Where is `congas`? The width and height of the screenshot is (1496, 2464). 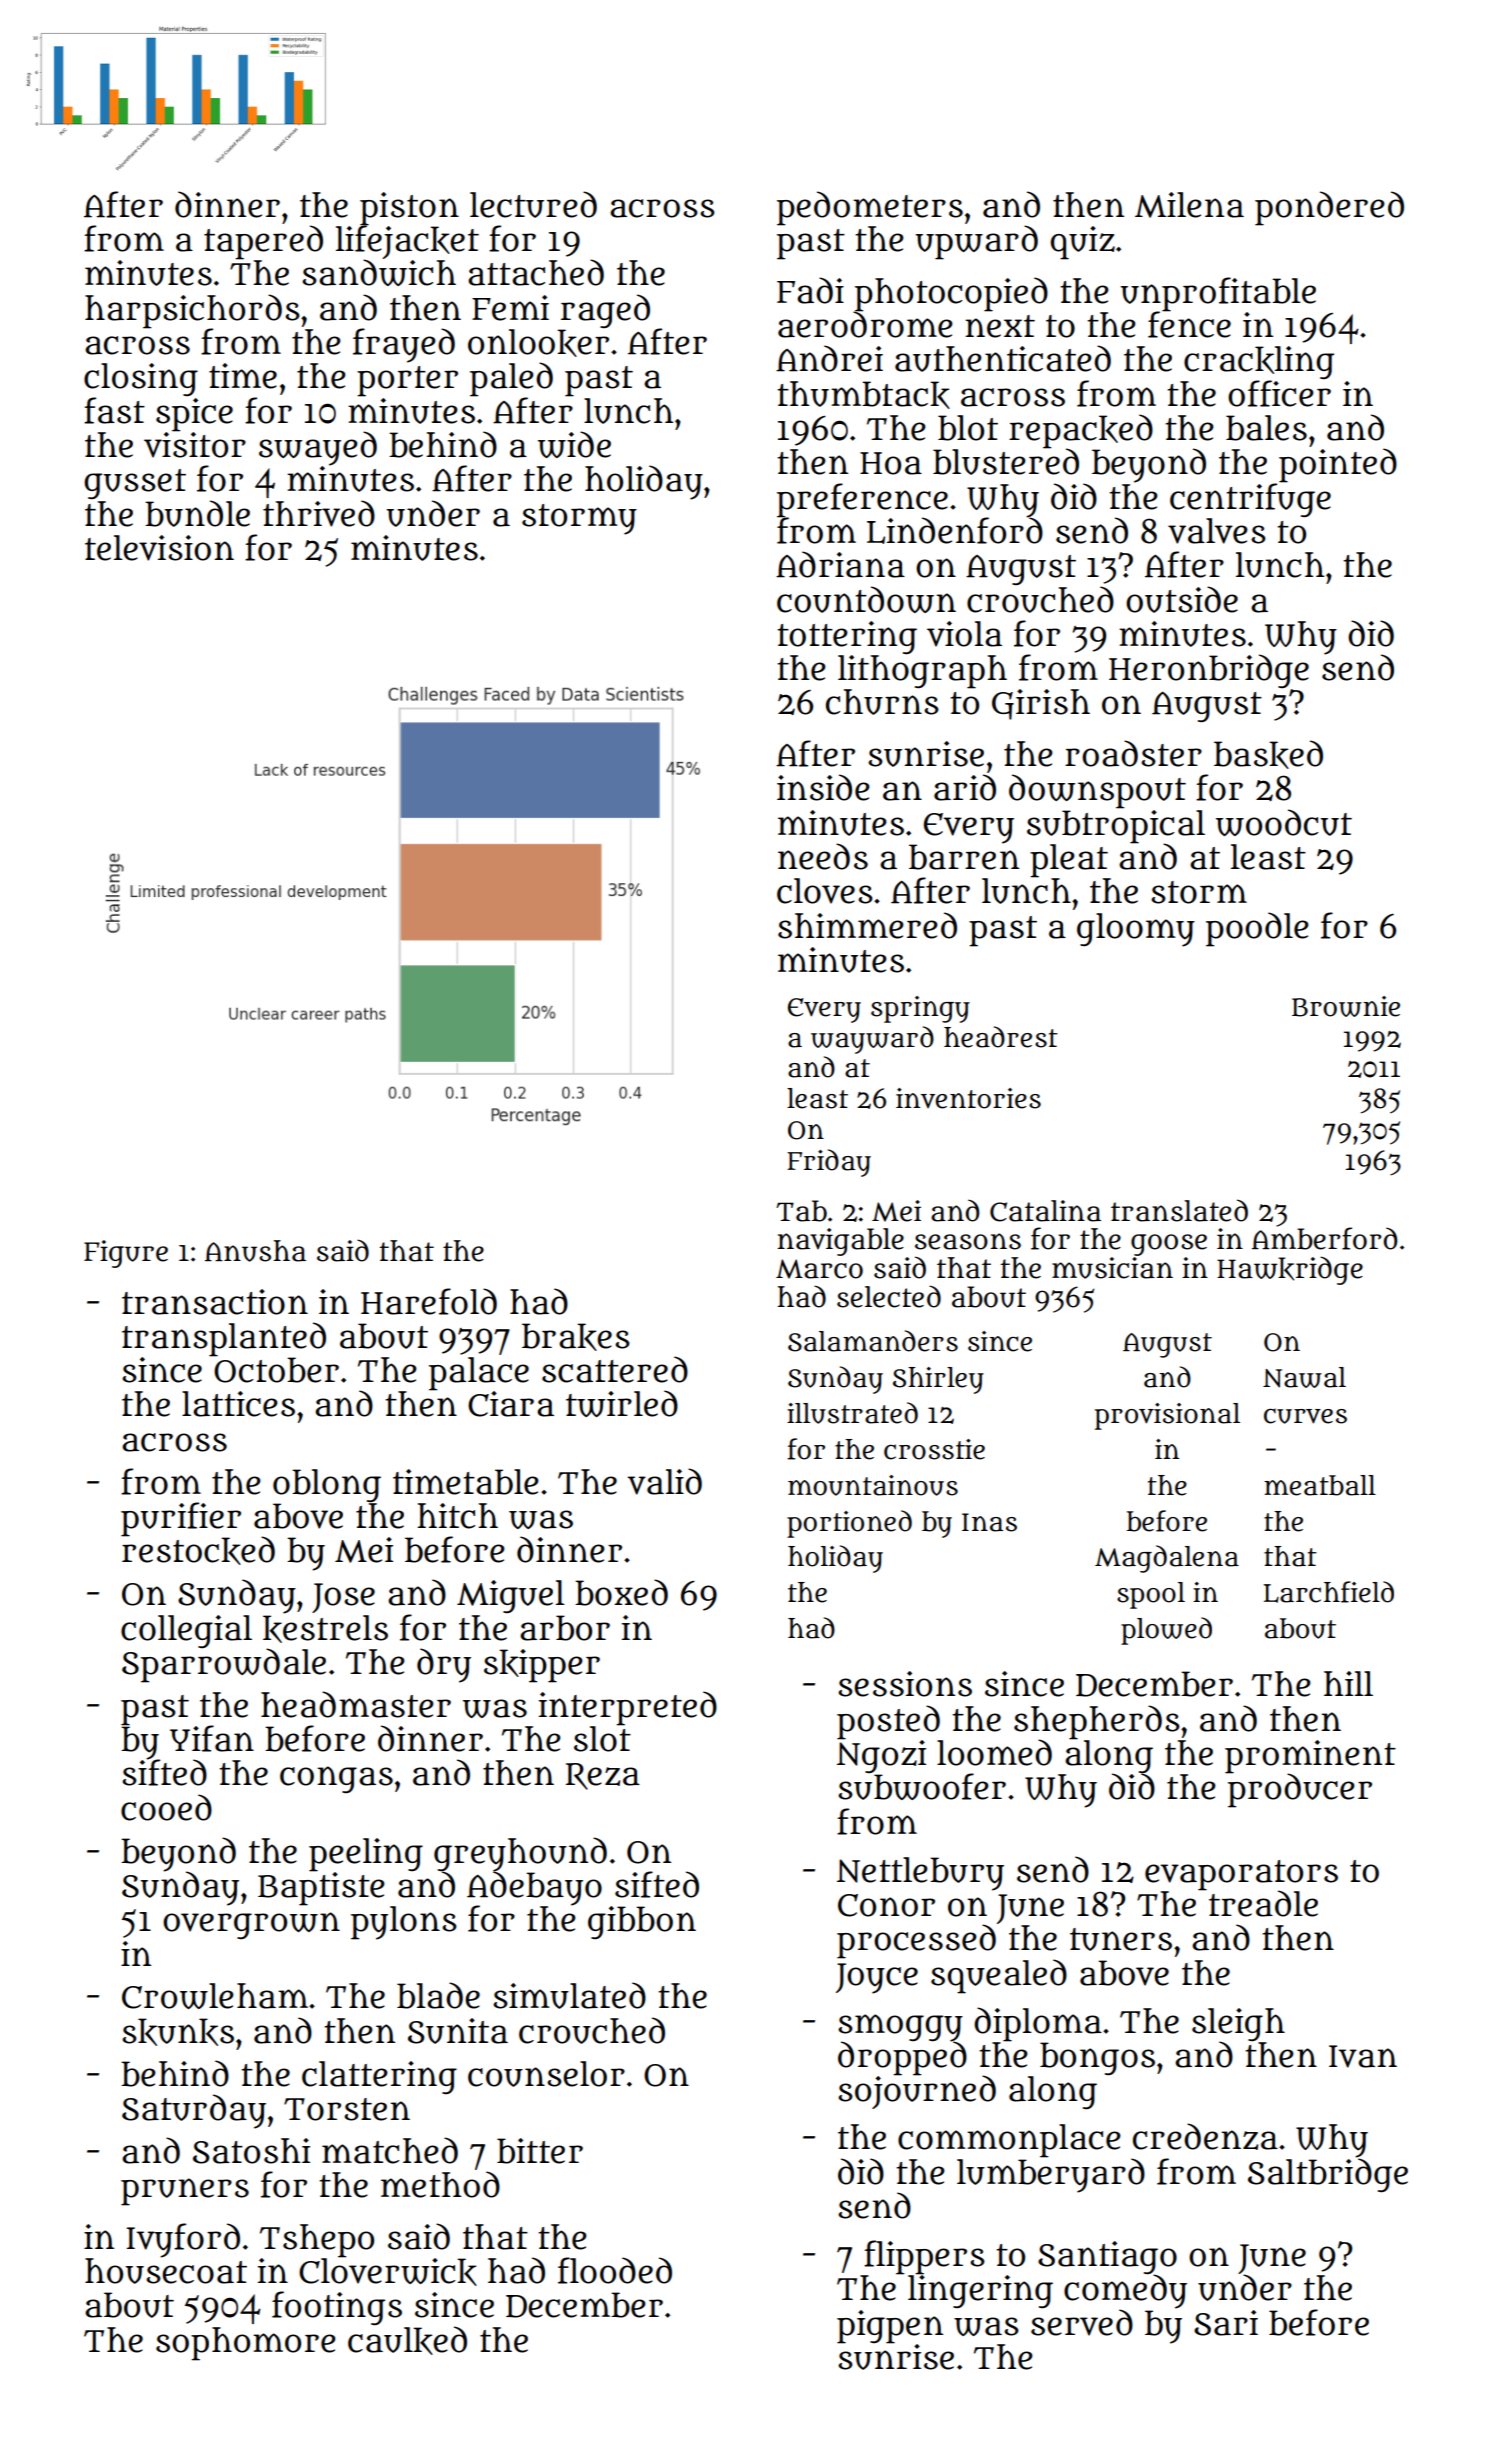
congas is located at coordinates (336, 1779).
